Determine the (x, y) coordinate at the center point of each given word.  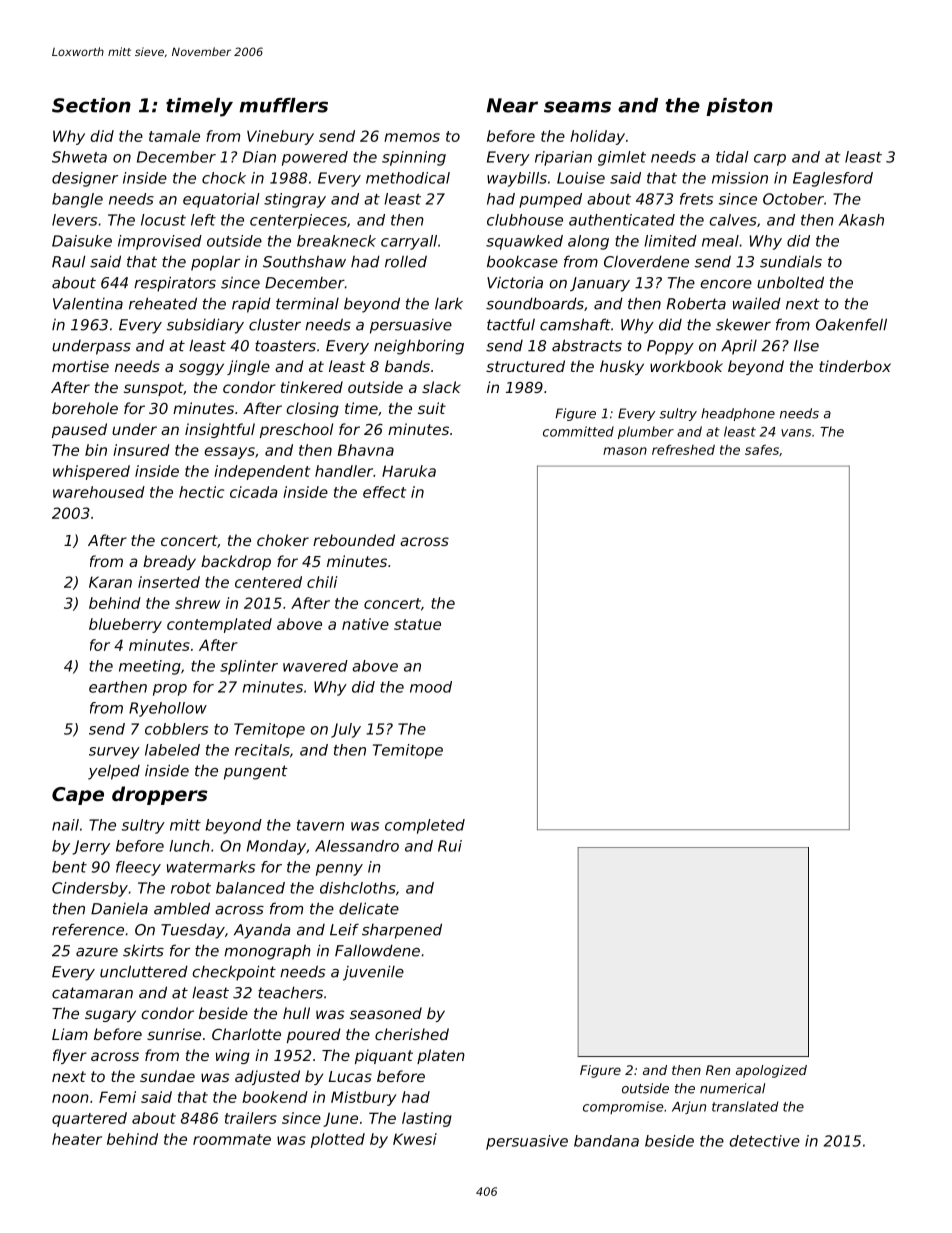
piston (739, 107)
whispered (91, 472)
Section (91, 105)
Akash (861, 220)
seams (577, 107)
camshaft (575, 324)
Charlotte (246, 1034)
